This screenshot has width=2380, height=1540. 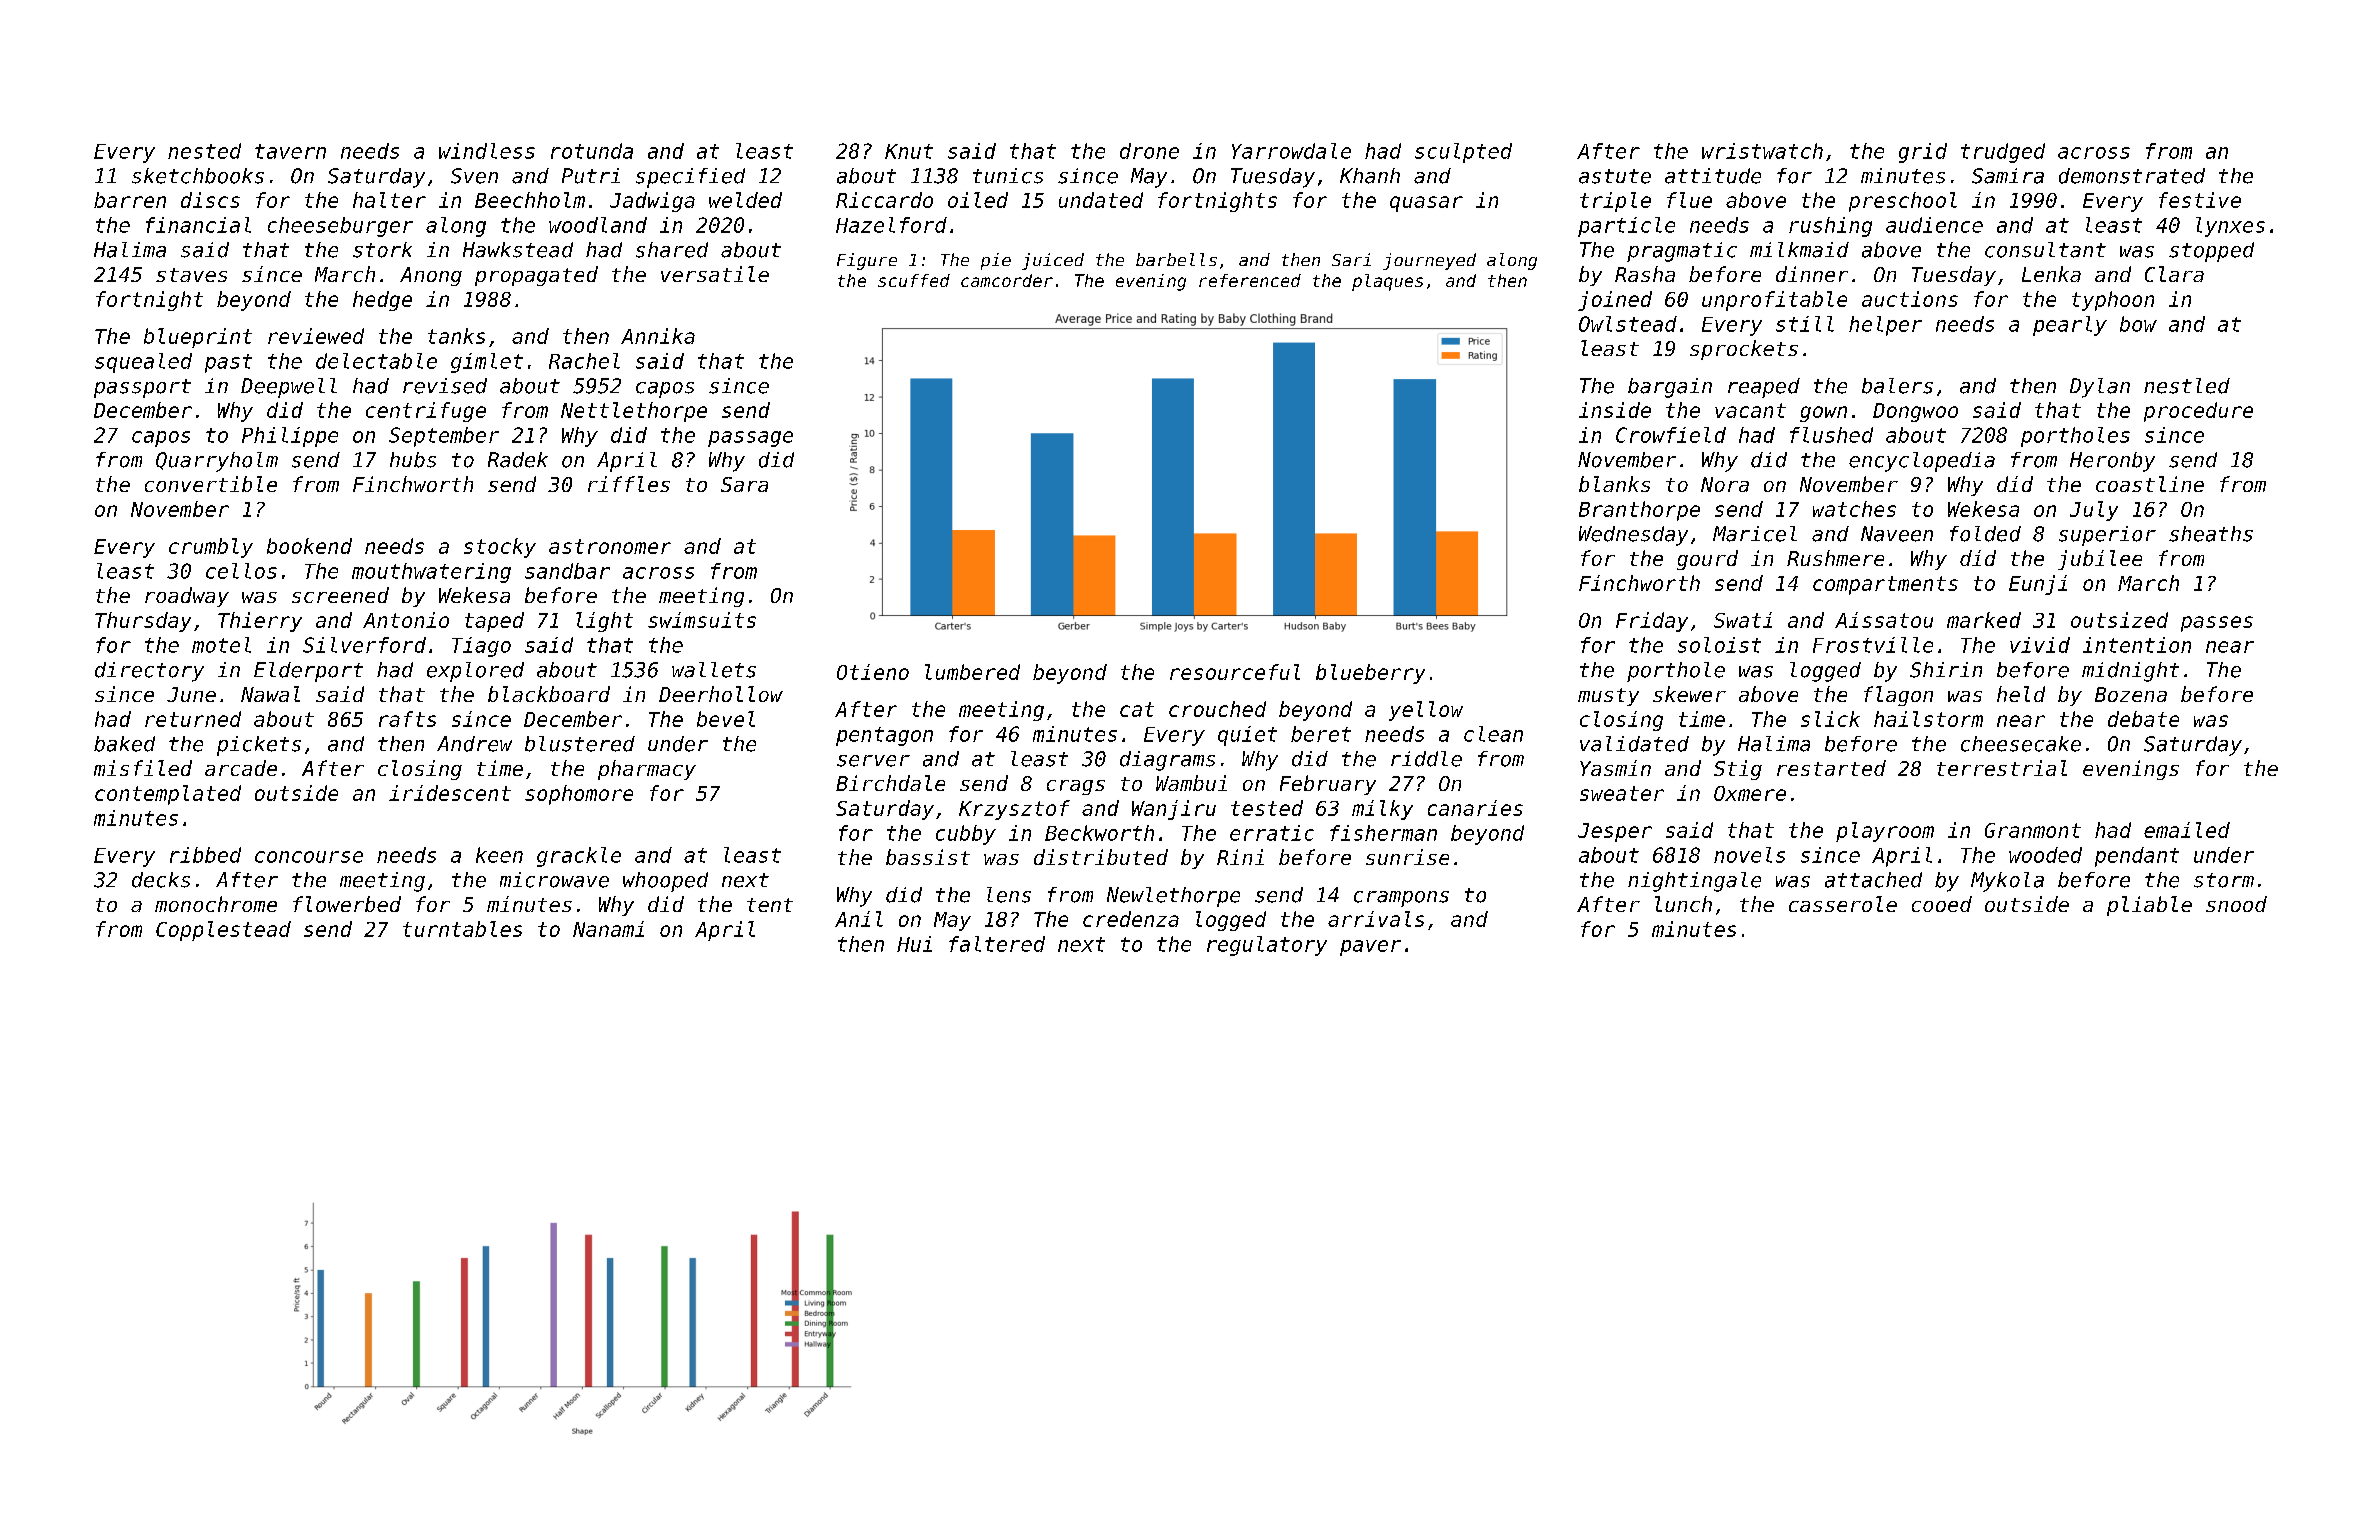 I want to click on astronomer, so click(x=610, y=546).
